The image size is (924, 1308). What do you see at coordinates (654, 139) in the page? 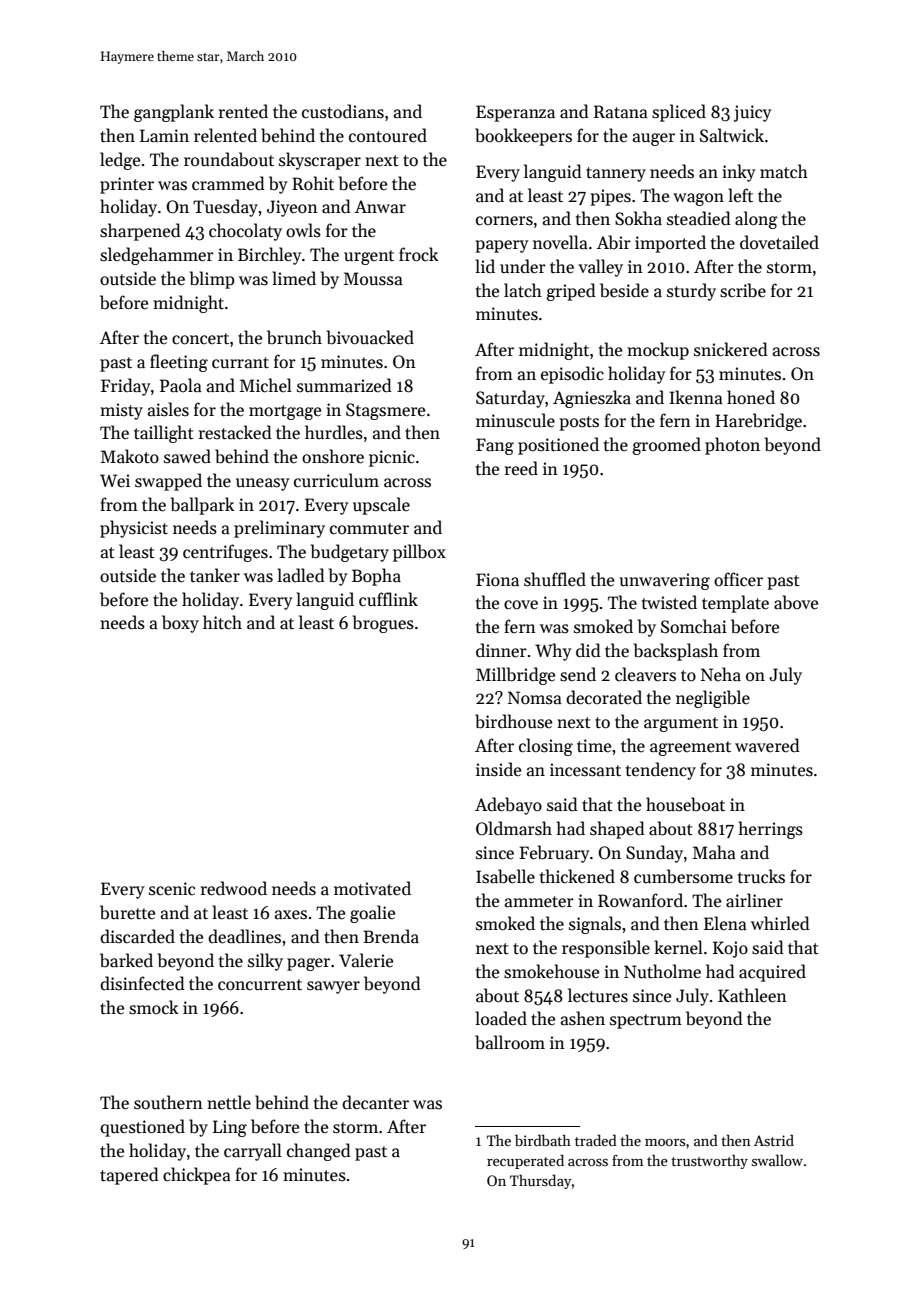
I see `auger` at bounding box center [654, 139].
